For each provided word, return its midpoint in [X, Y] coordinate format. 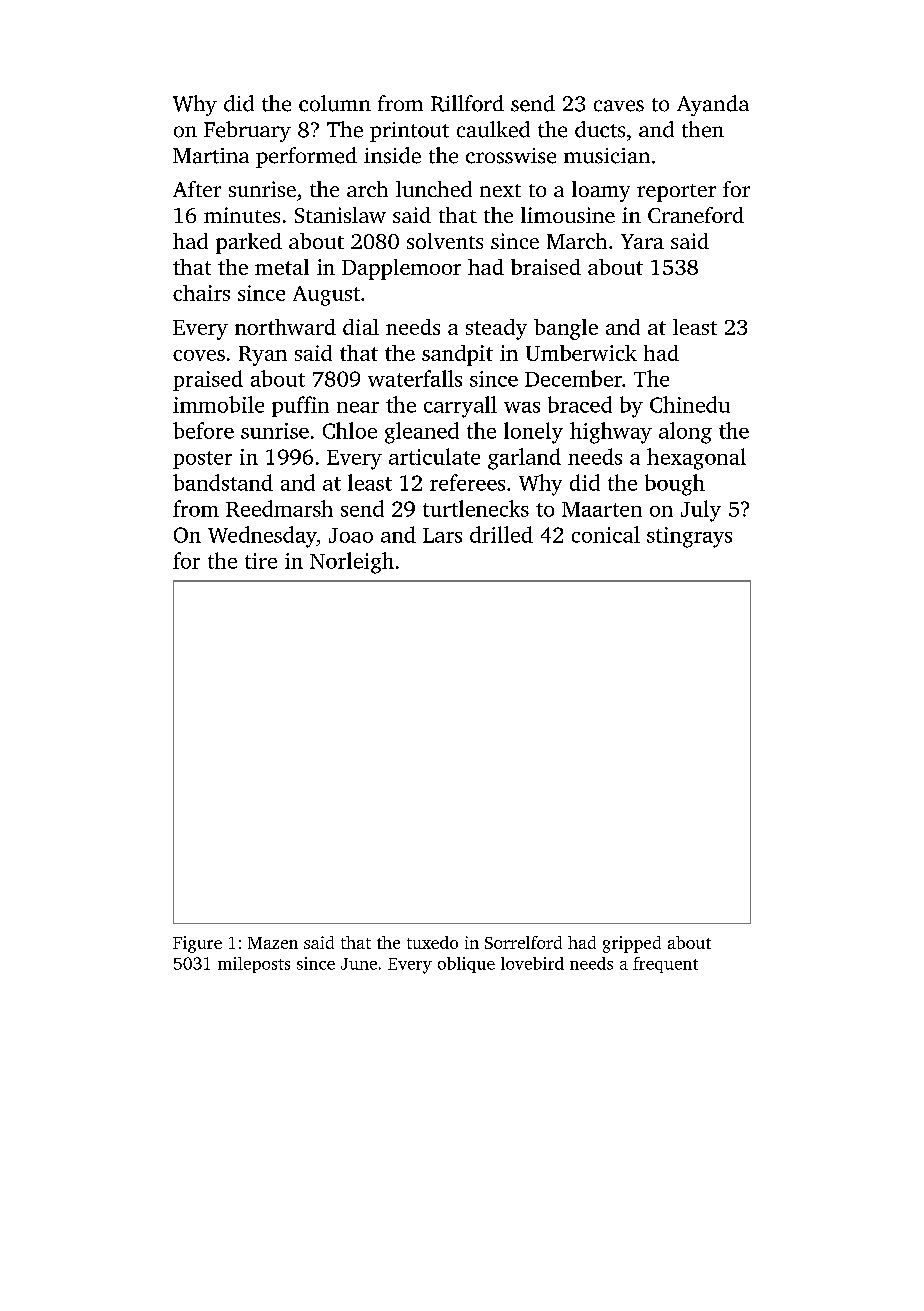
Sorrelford [523, 942]
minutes [242, 215]
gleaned [422, 433]
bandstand [223, 482]
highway [611, 433]
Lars [442, 535]
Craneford [696, 215]
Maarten [602, 509]
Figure [197, 944]
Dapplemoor [401, 269]
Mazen [273, 943]
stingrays [689, 537]
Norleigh [352, 563]
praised [208, 380]
